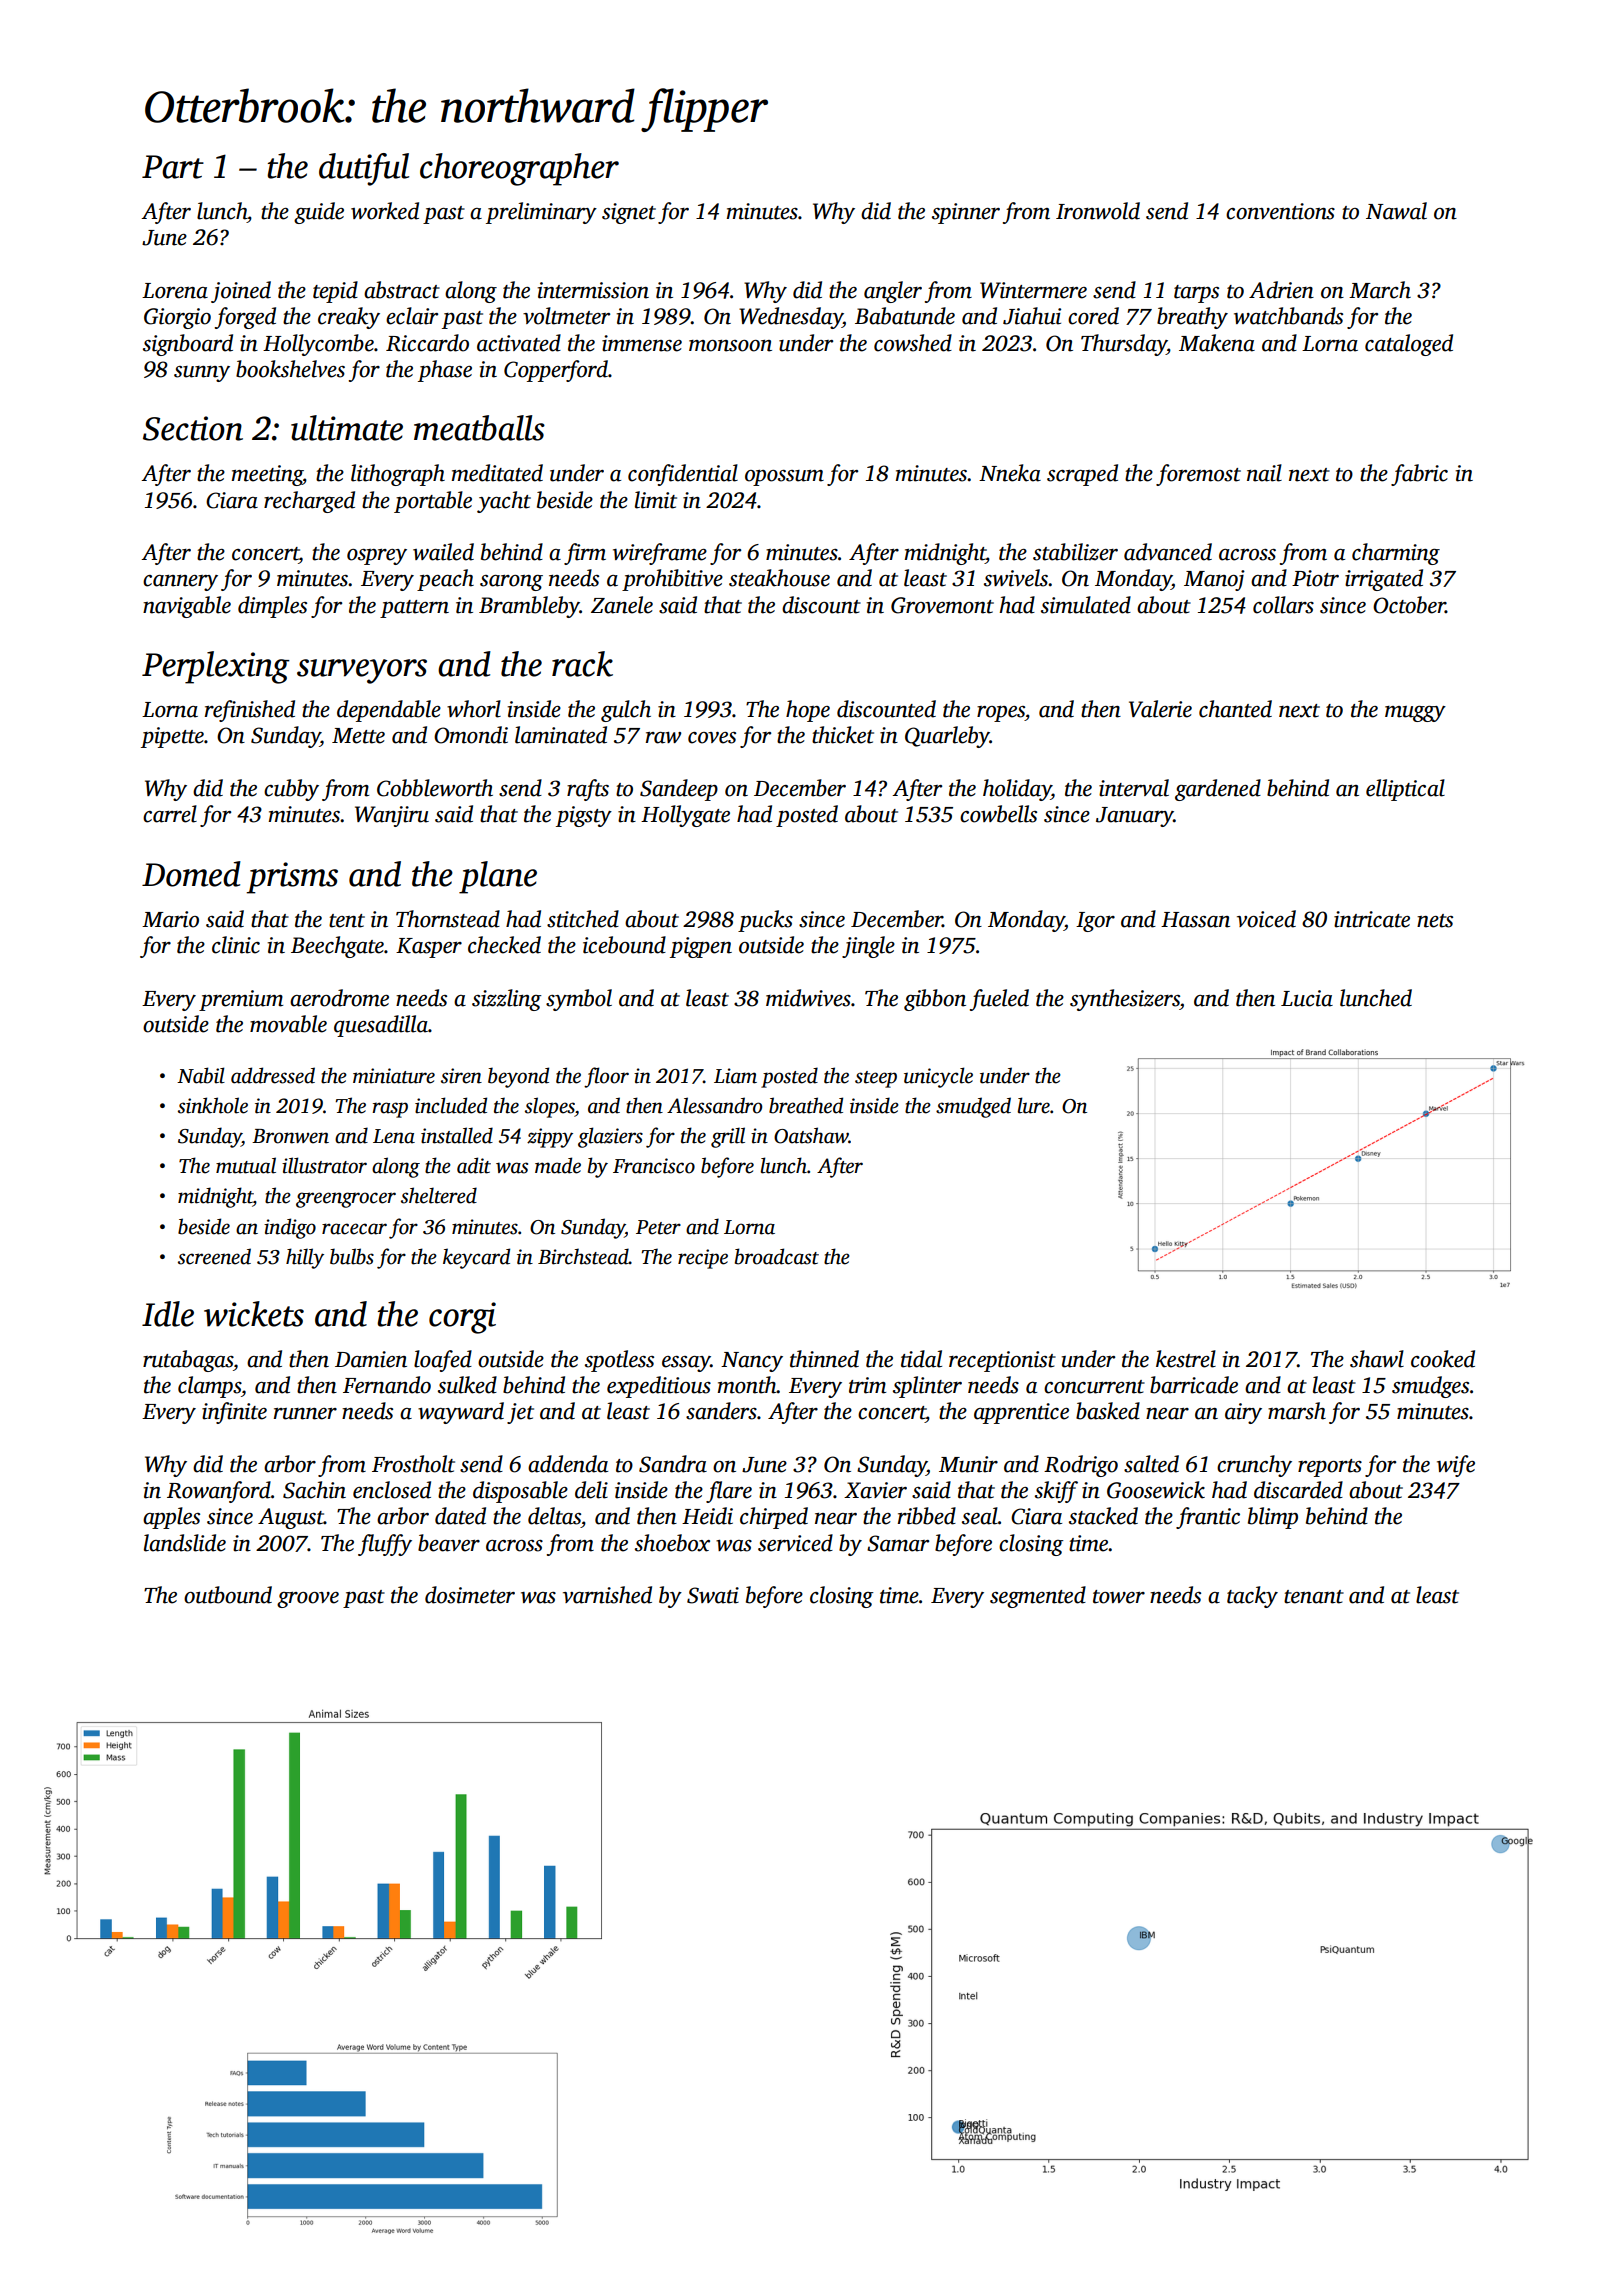 The width and height of the image is (1620, 2292). I want to click on carrel, so click(170, 814).
